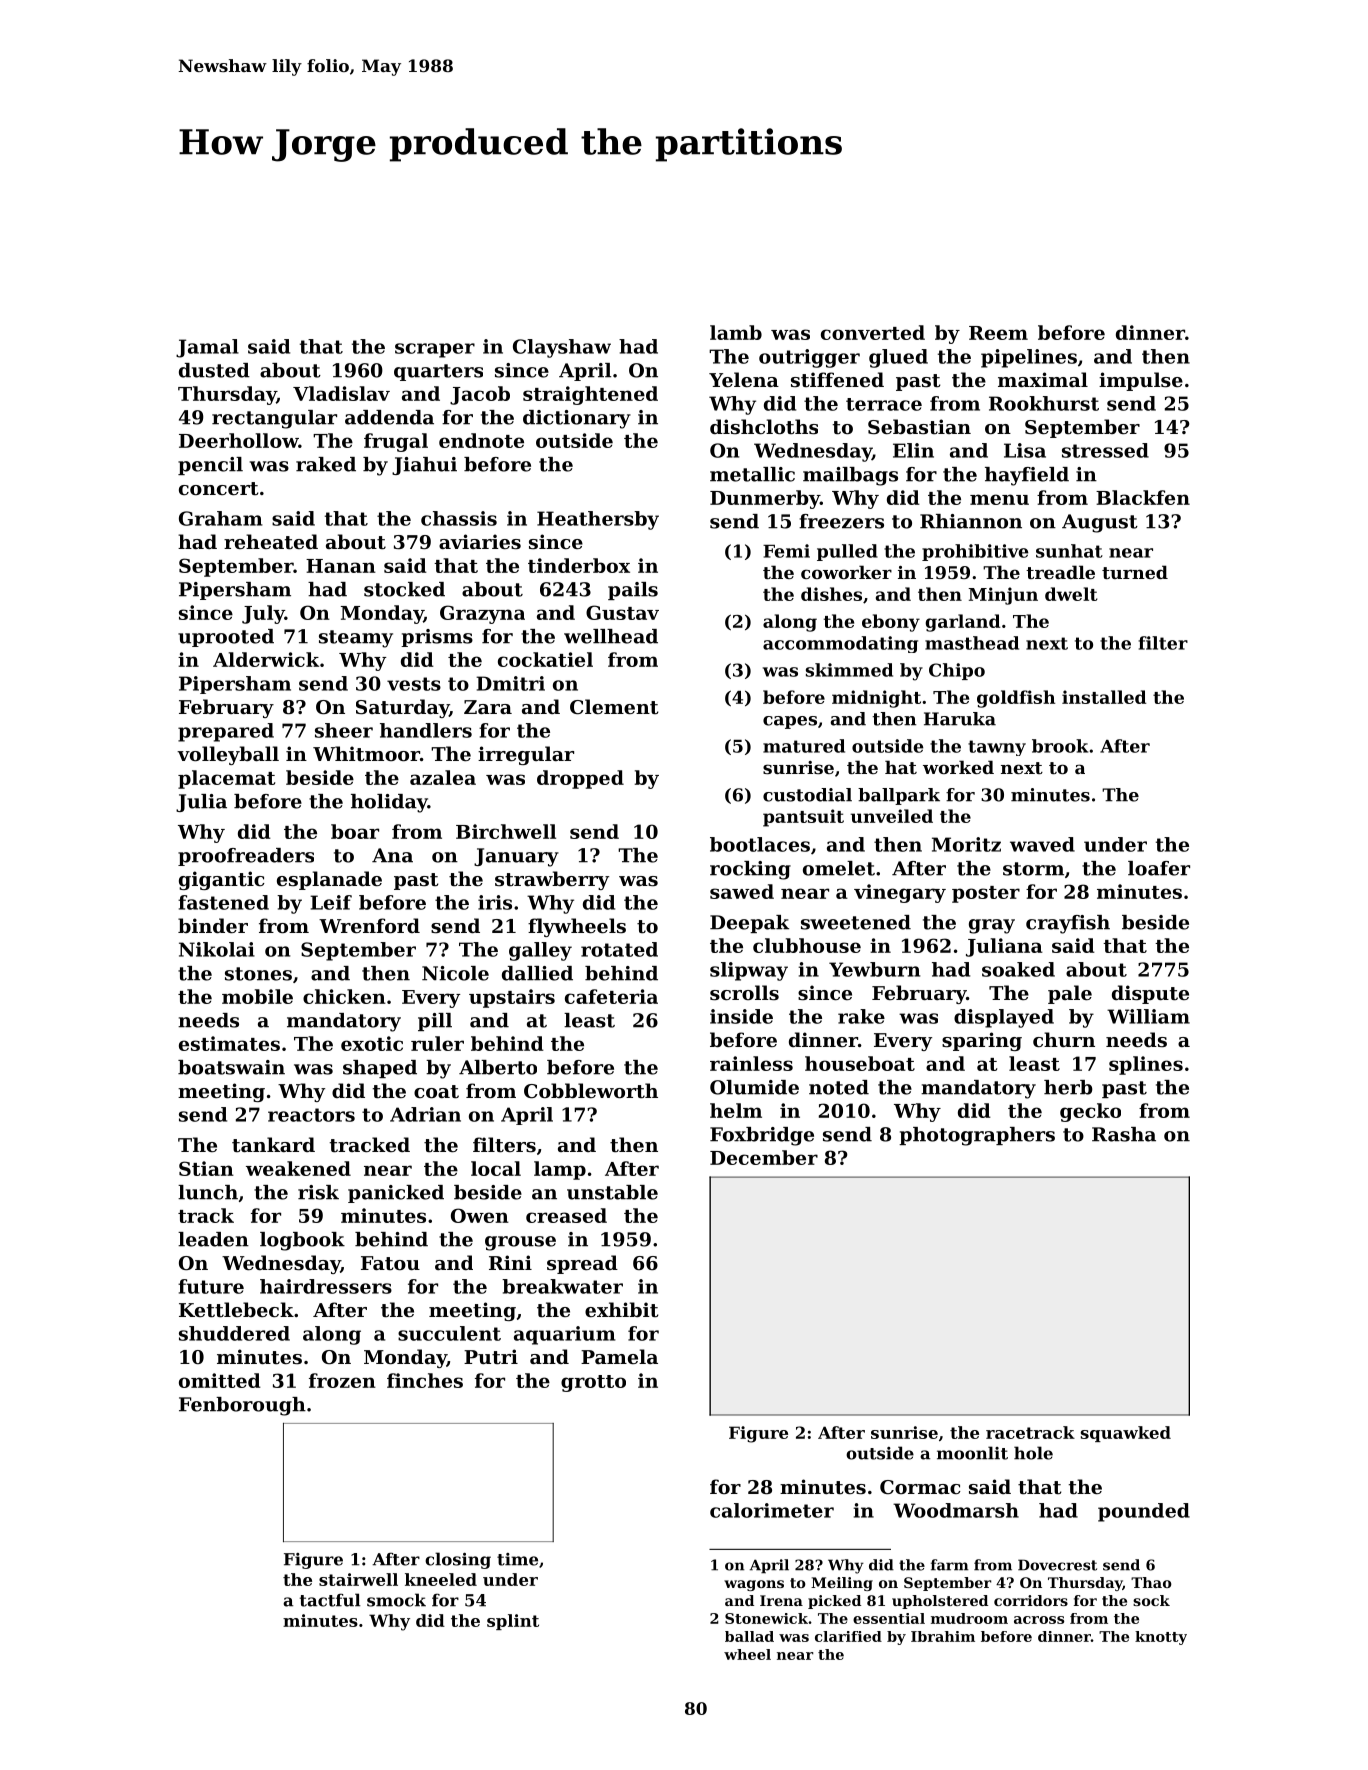 The image size is (1368, 1770). I want to click on time, so click(517, 1559).
